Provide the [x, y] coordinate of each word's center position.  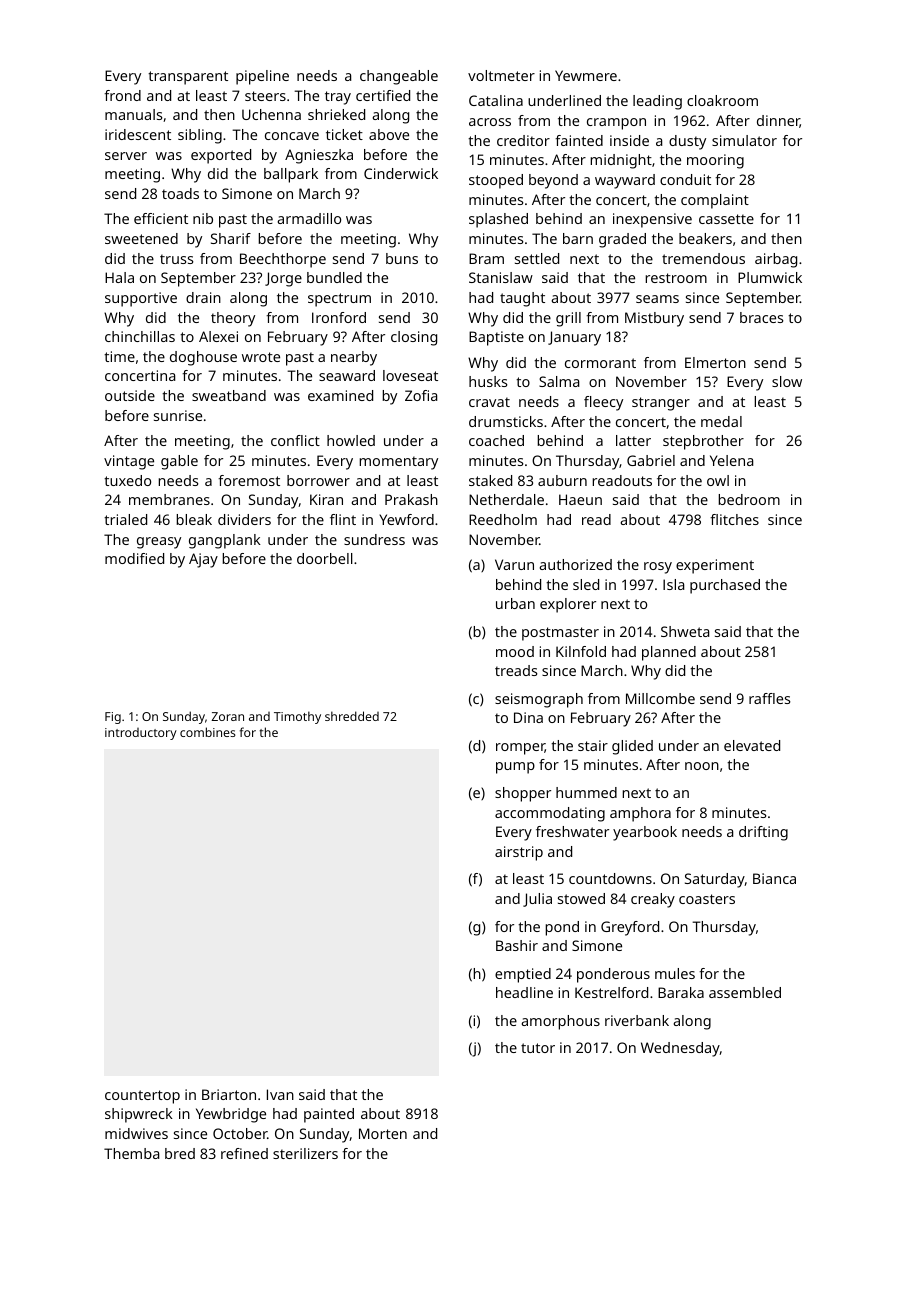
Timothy [297, 717]
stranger [661, 404]
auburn [562, 480]
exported [221, 156]
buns [402, 258]
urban [515, 603]
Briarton [229, 1094]
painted [329, 1115]
